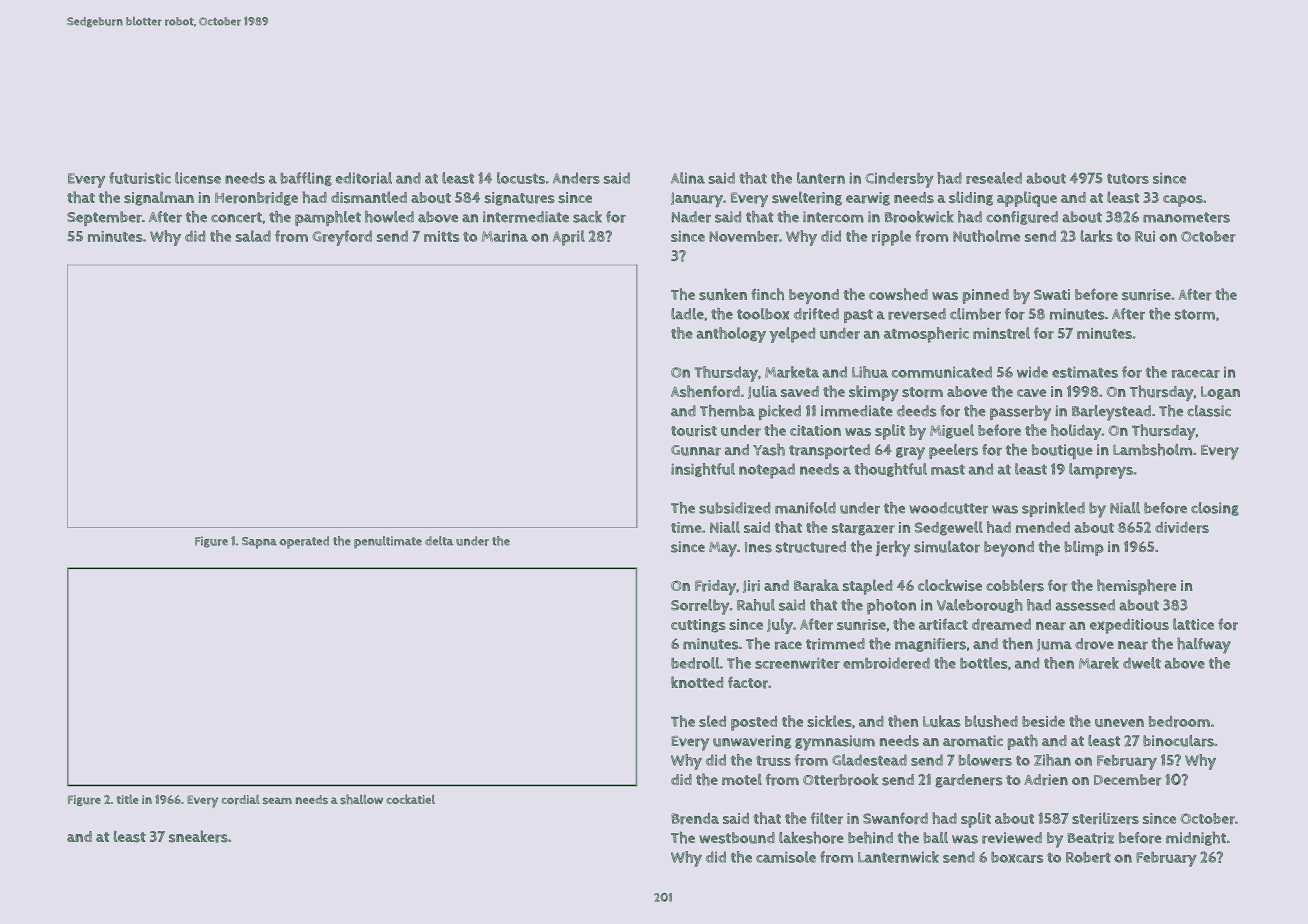  Describe the element at coordinates (439, 541) in the page. I see `delta` at that location.
